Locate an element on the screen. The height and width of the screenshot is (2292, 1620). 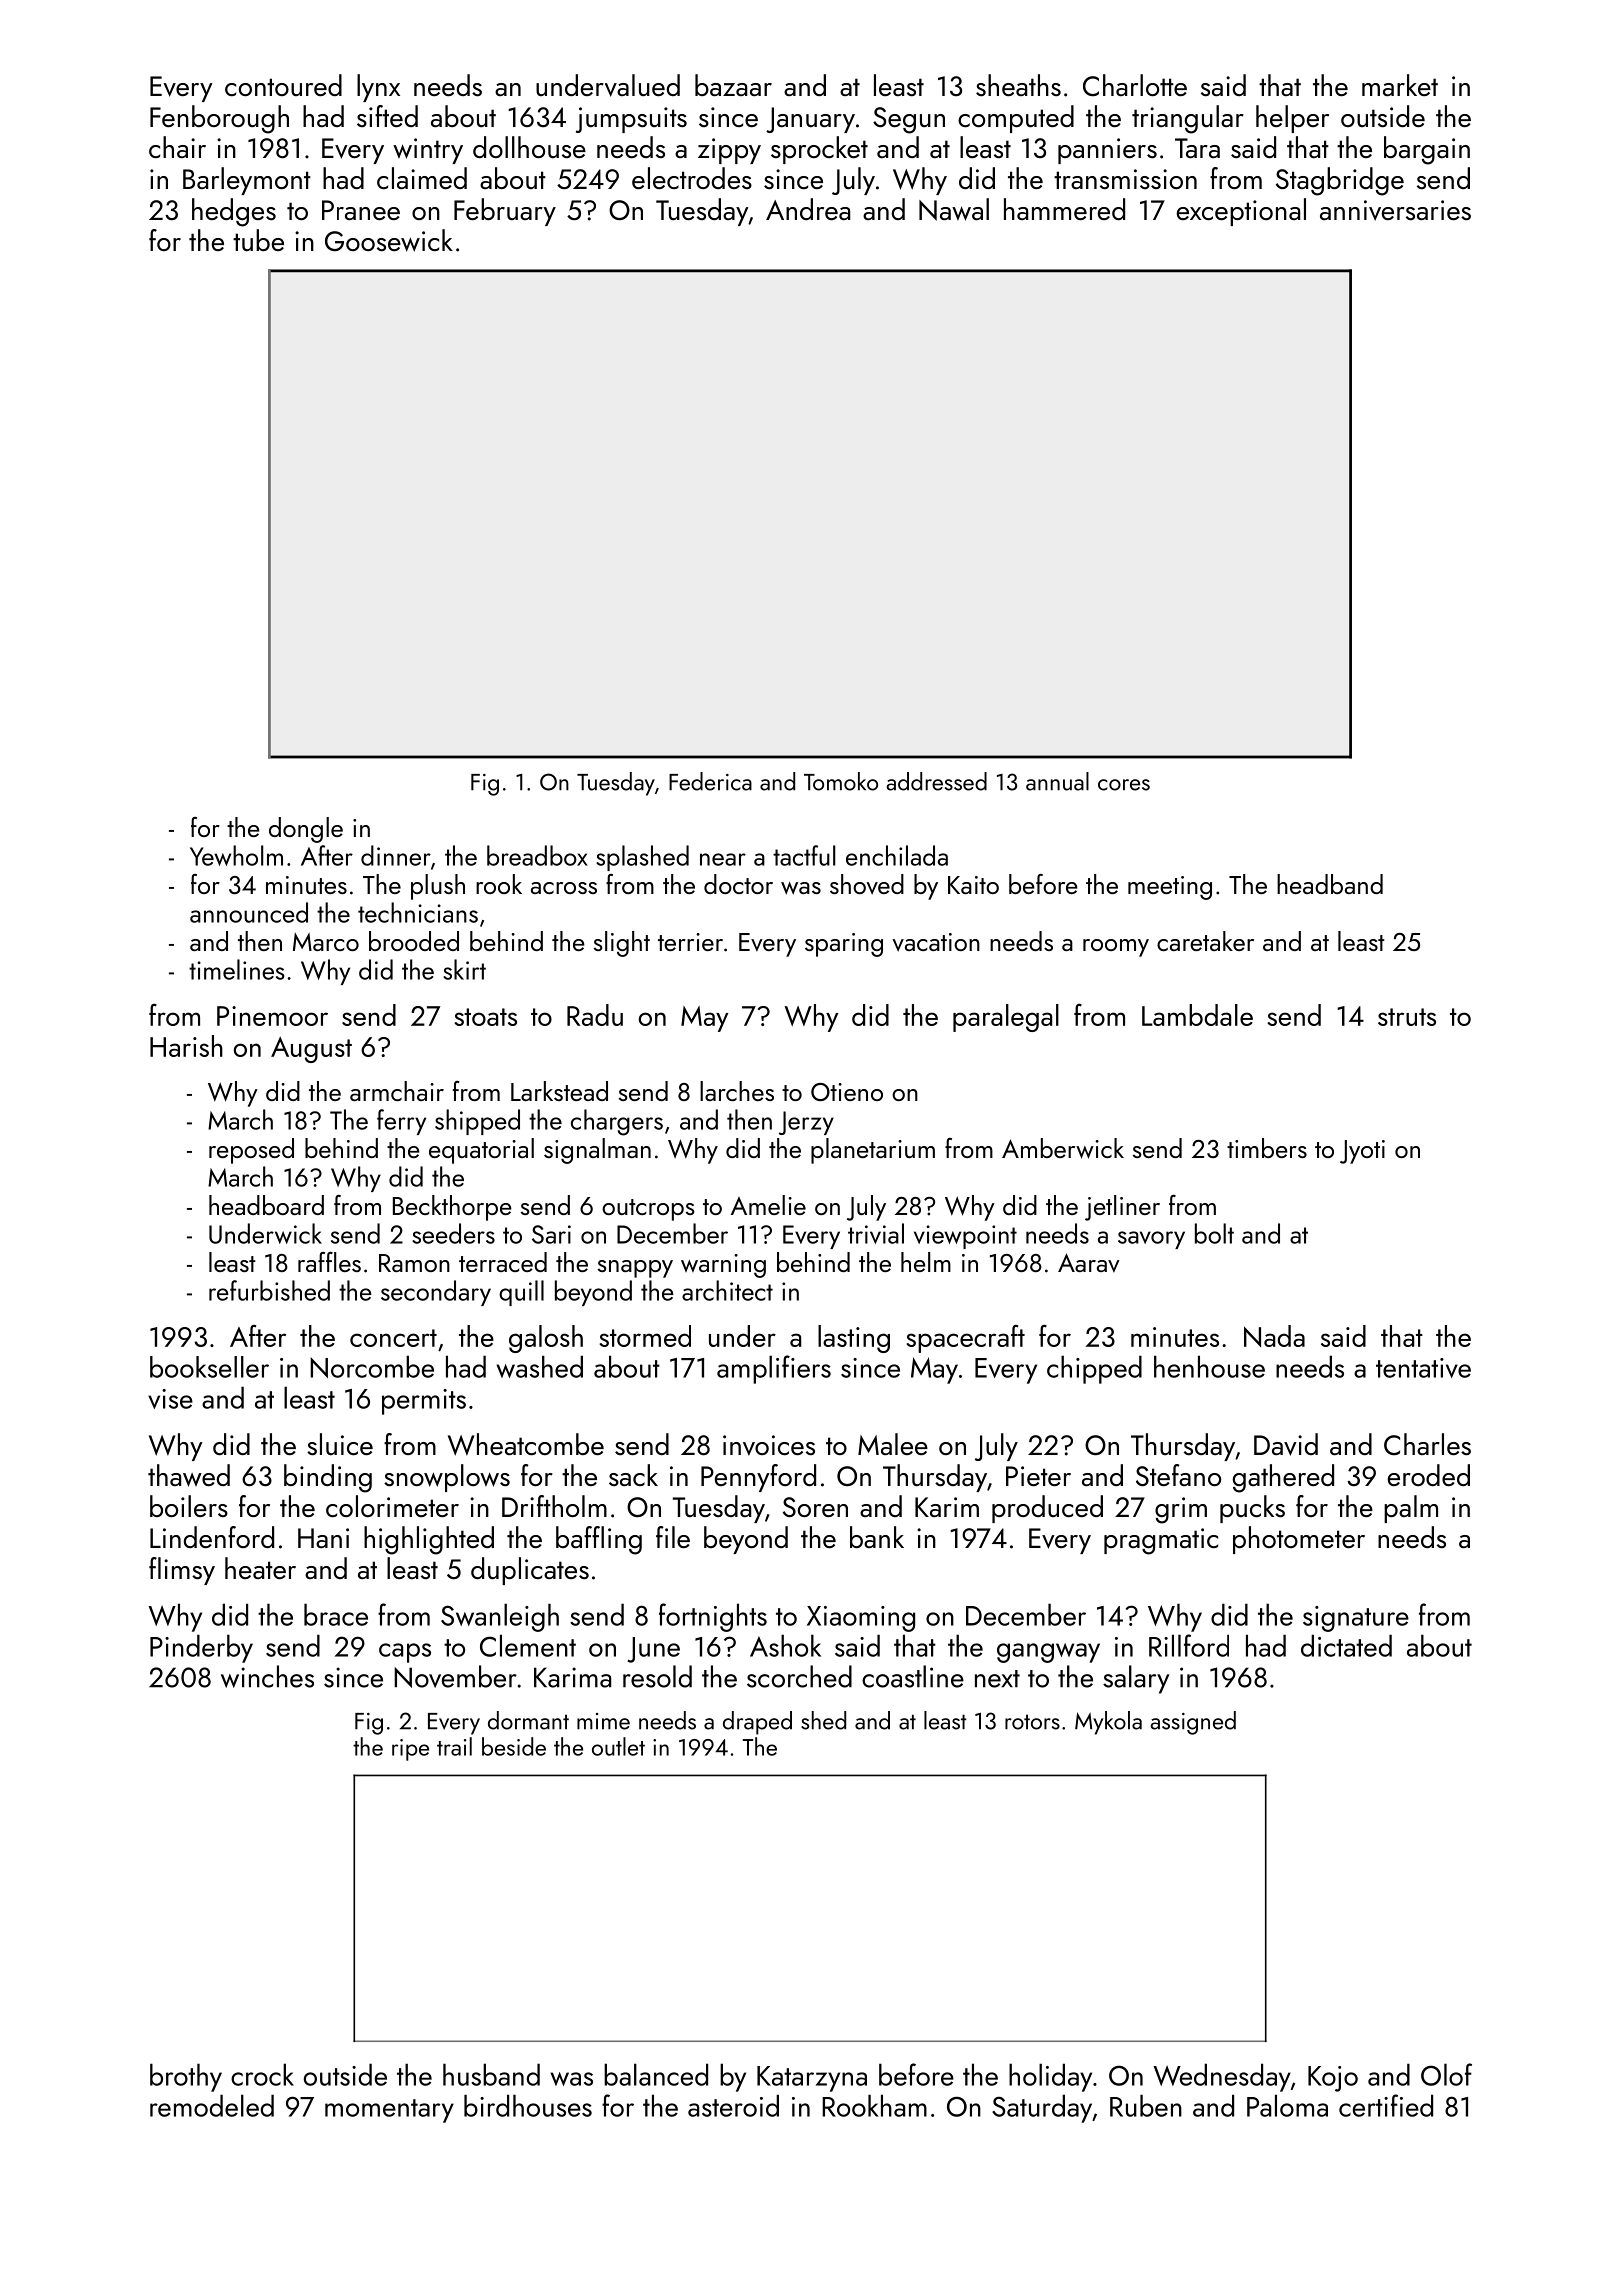
sprocket is located at coordinates (819, 150).
